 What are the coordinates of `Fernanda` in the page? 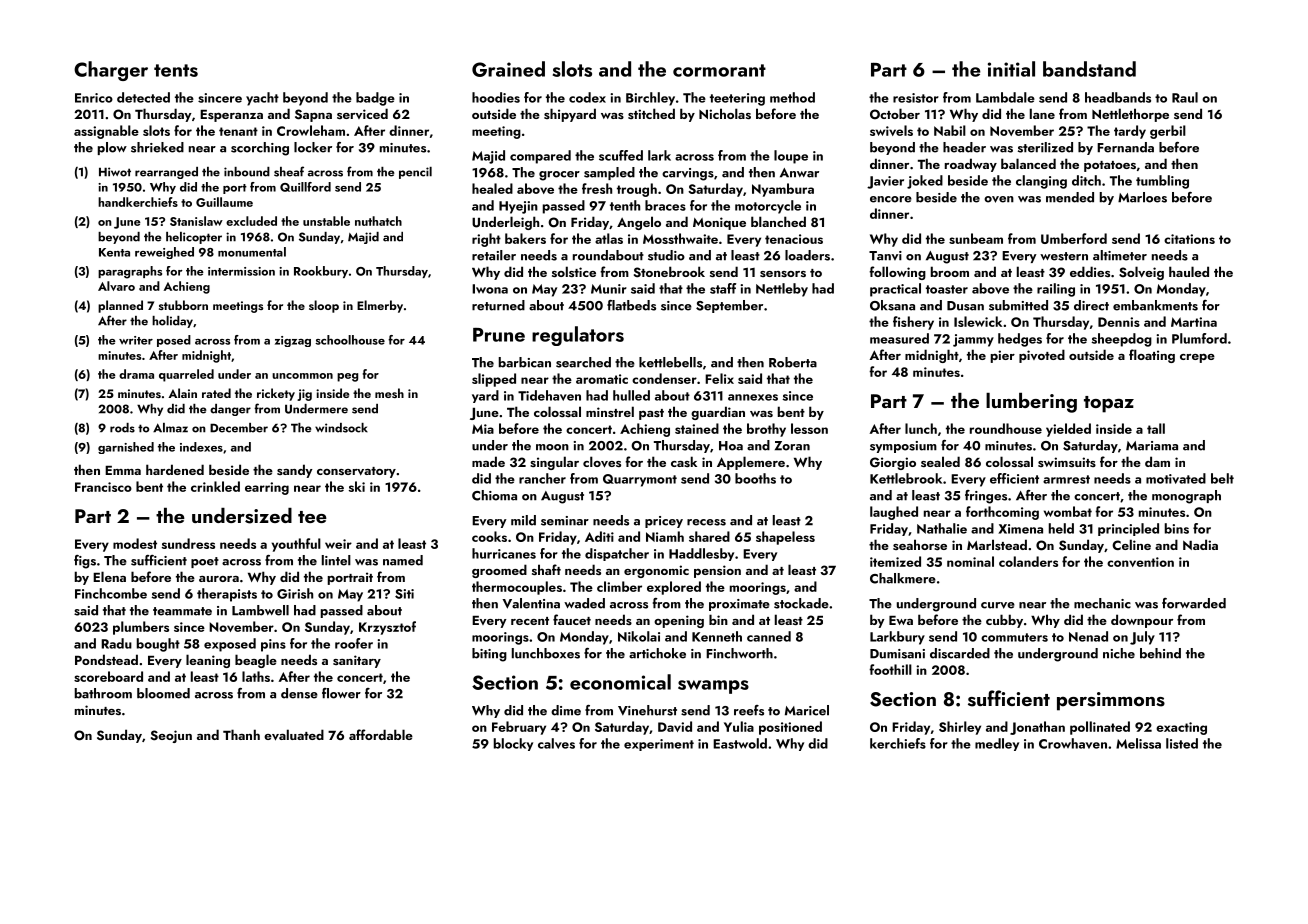 It's located at (1125, 147).
